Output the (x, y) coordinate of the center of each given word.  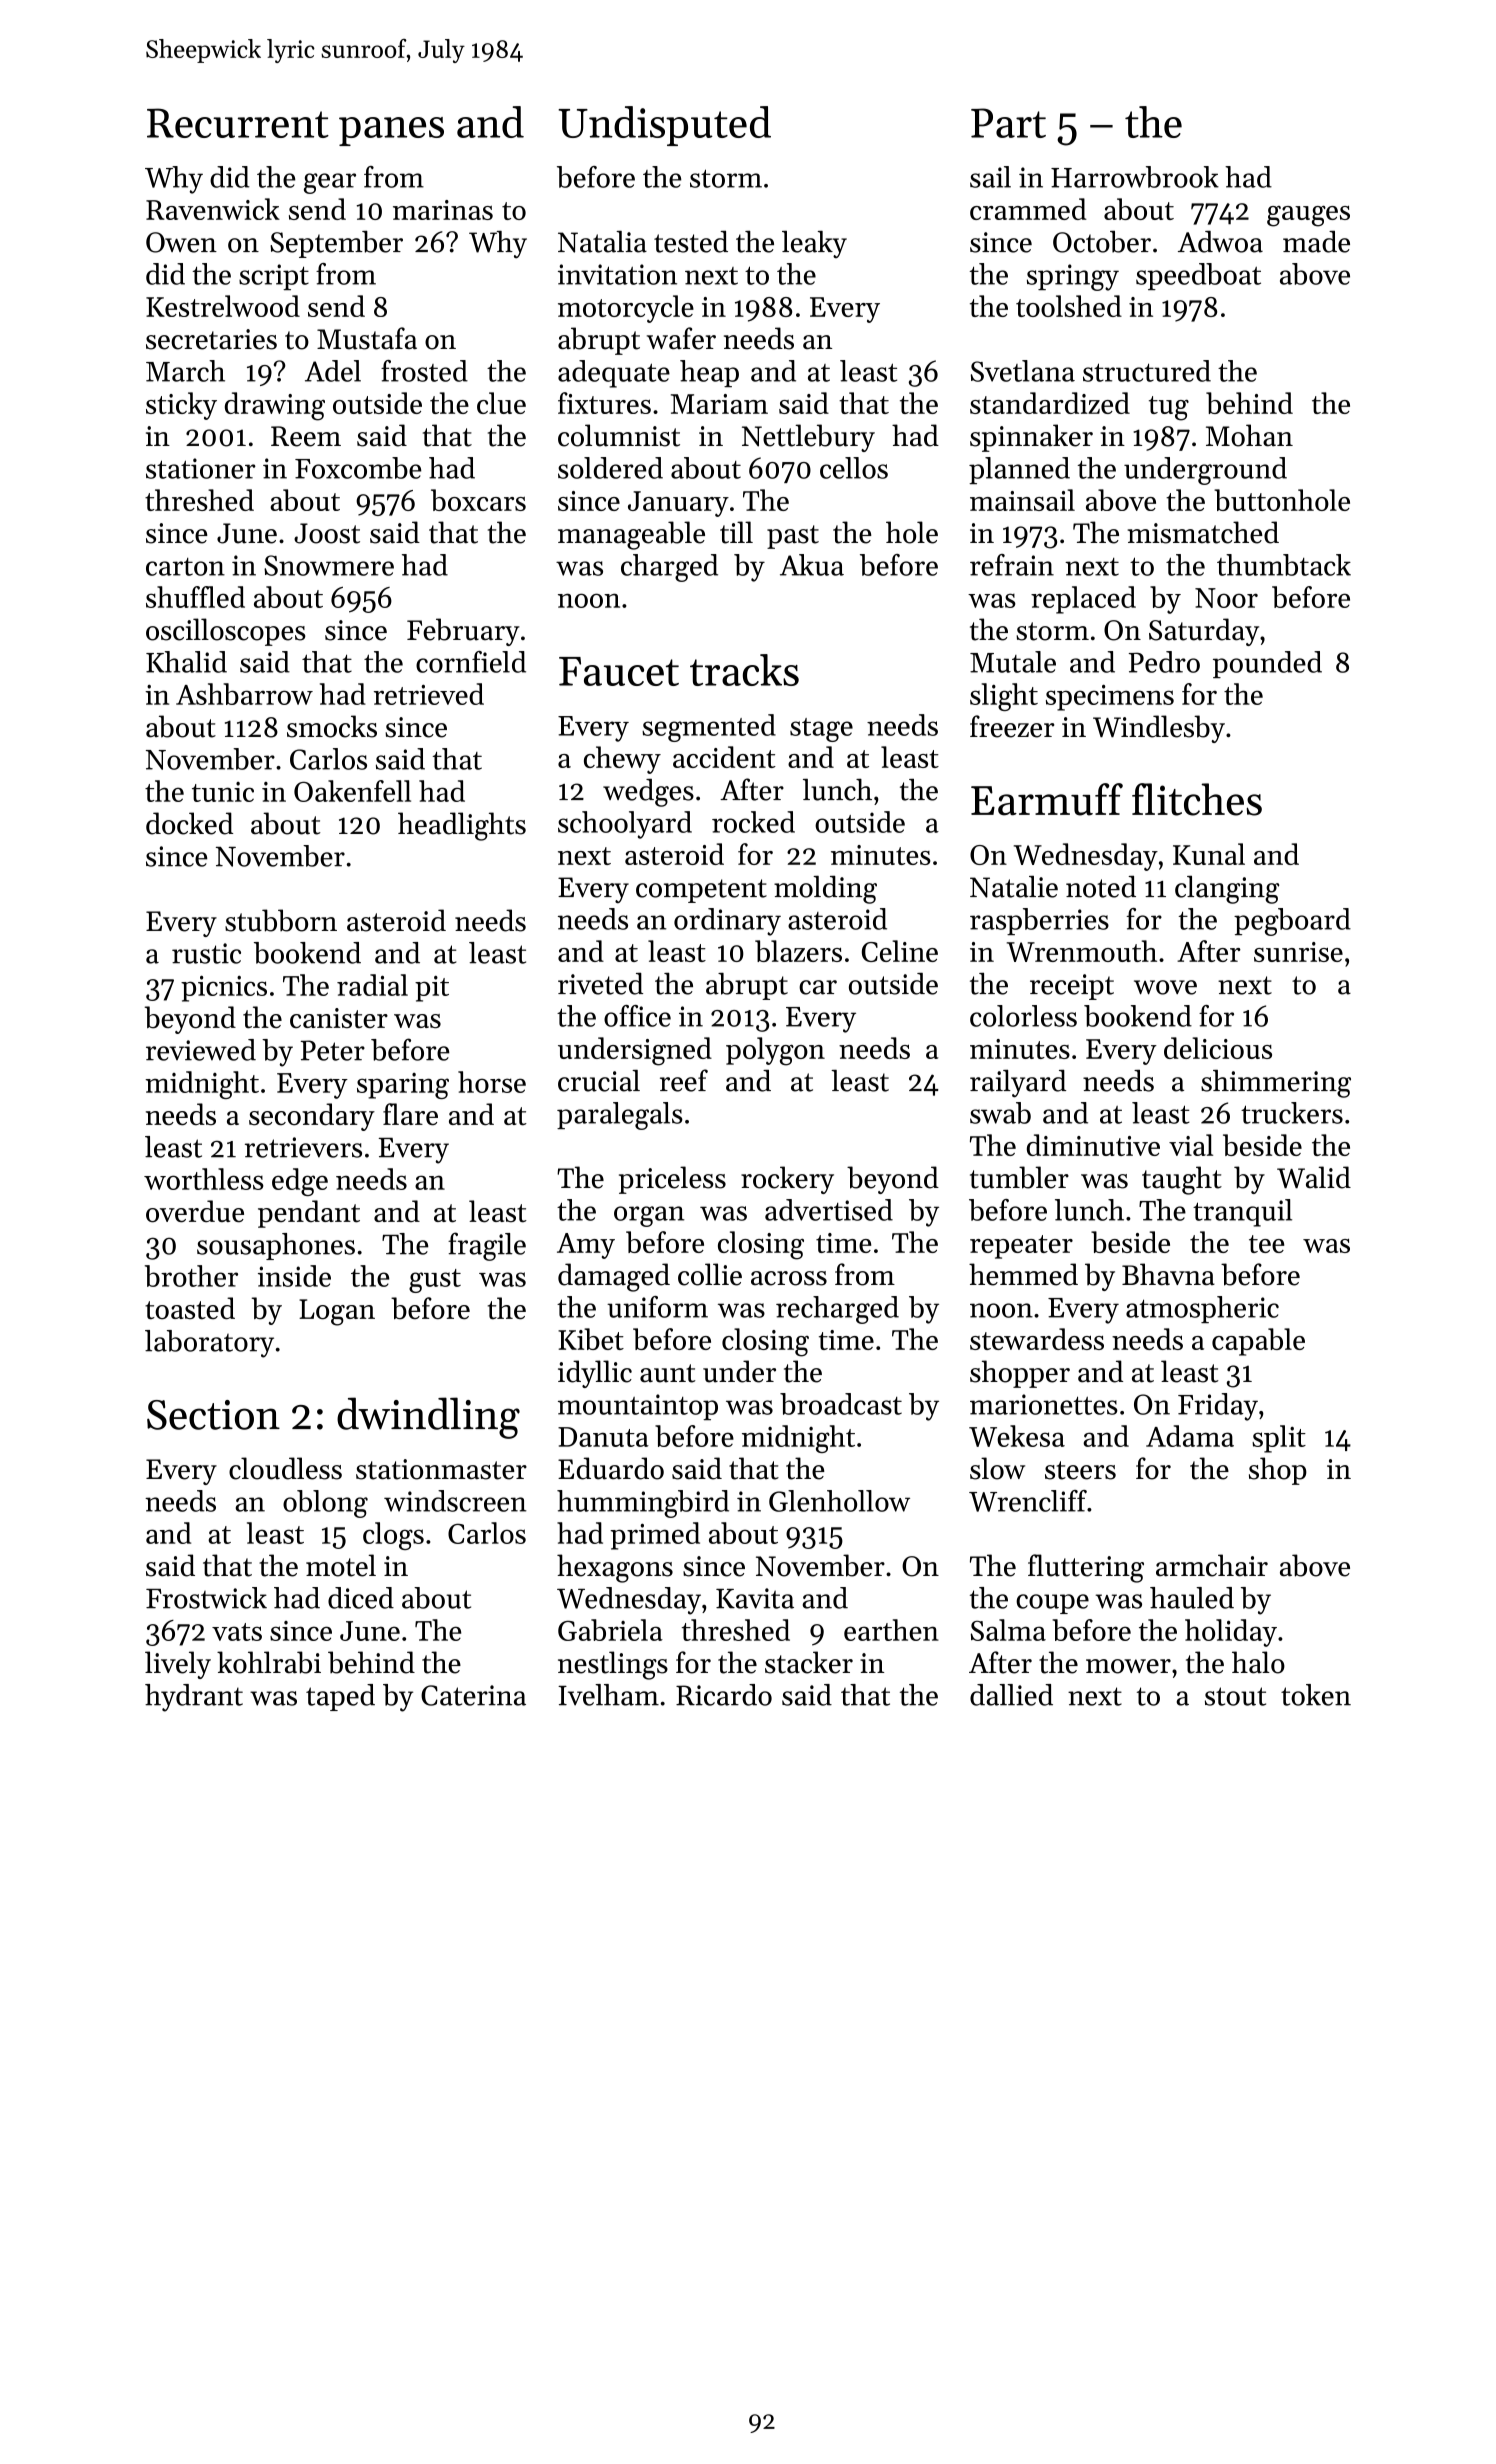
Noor (1226, 598)
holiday (1231, 1633)
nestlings (613, 1665)
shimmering (1276, 1084)
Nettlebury (808, 438)
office (637, 1016)
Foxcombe (358, 468)
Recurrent (238, 123)
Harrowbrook (1135, 177)
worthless (204, 1179)
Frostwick (206, 1598)
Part (1008, 123)
